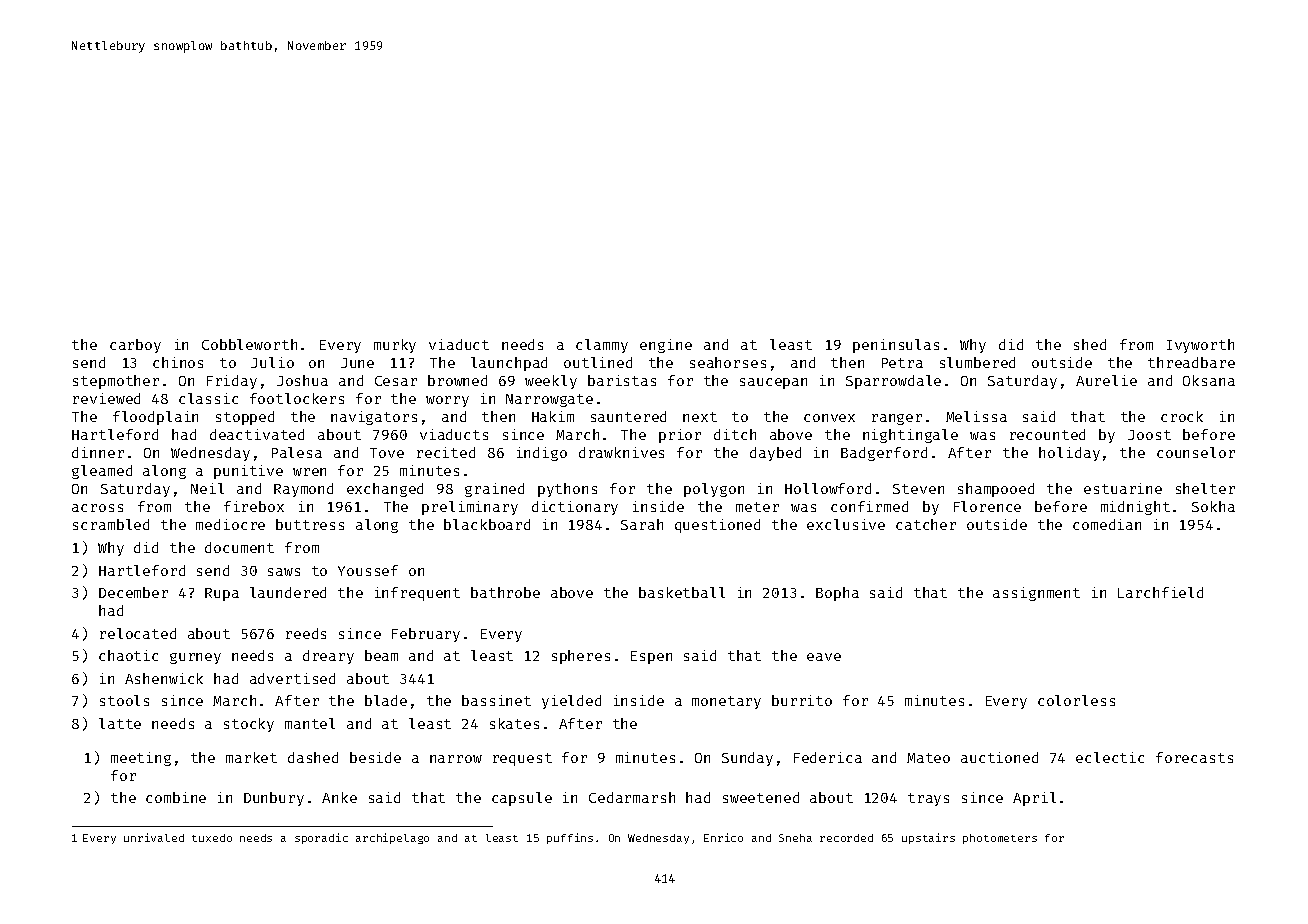 The image size is (1308, 924). What do you see at coordinates (824, 657) in the screenshot?
I see `eave` at bounding box center [824, 657].
